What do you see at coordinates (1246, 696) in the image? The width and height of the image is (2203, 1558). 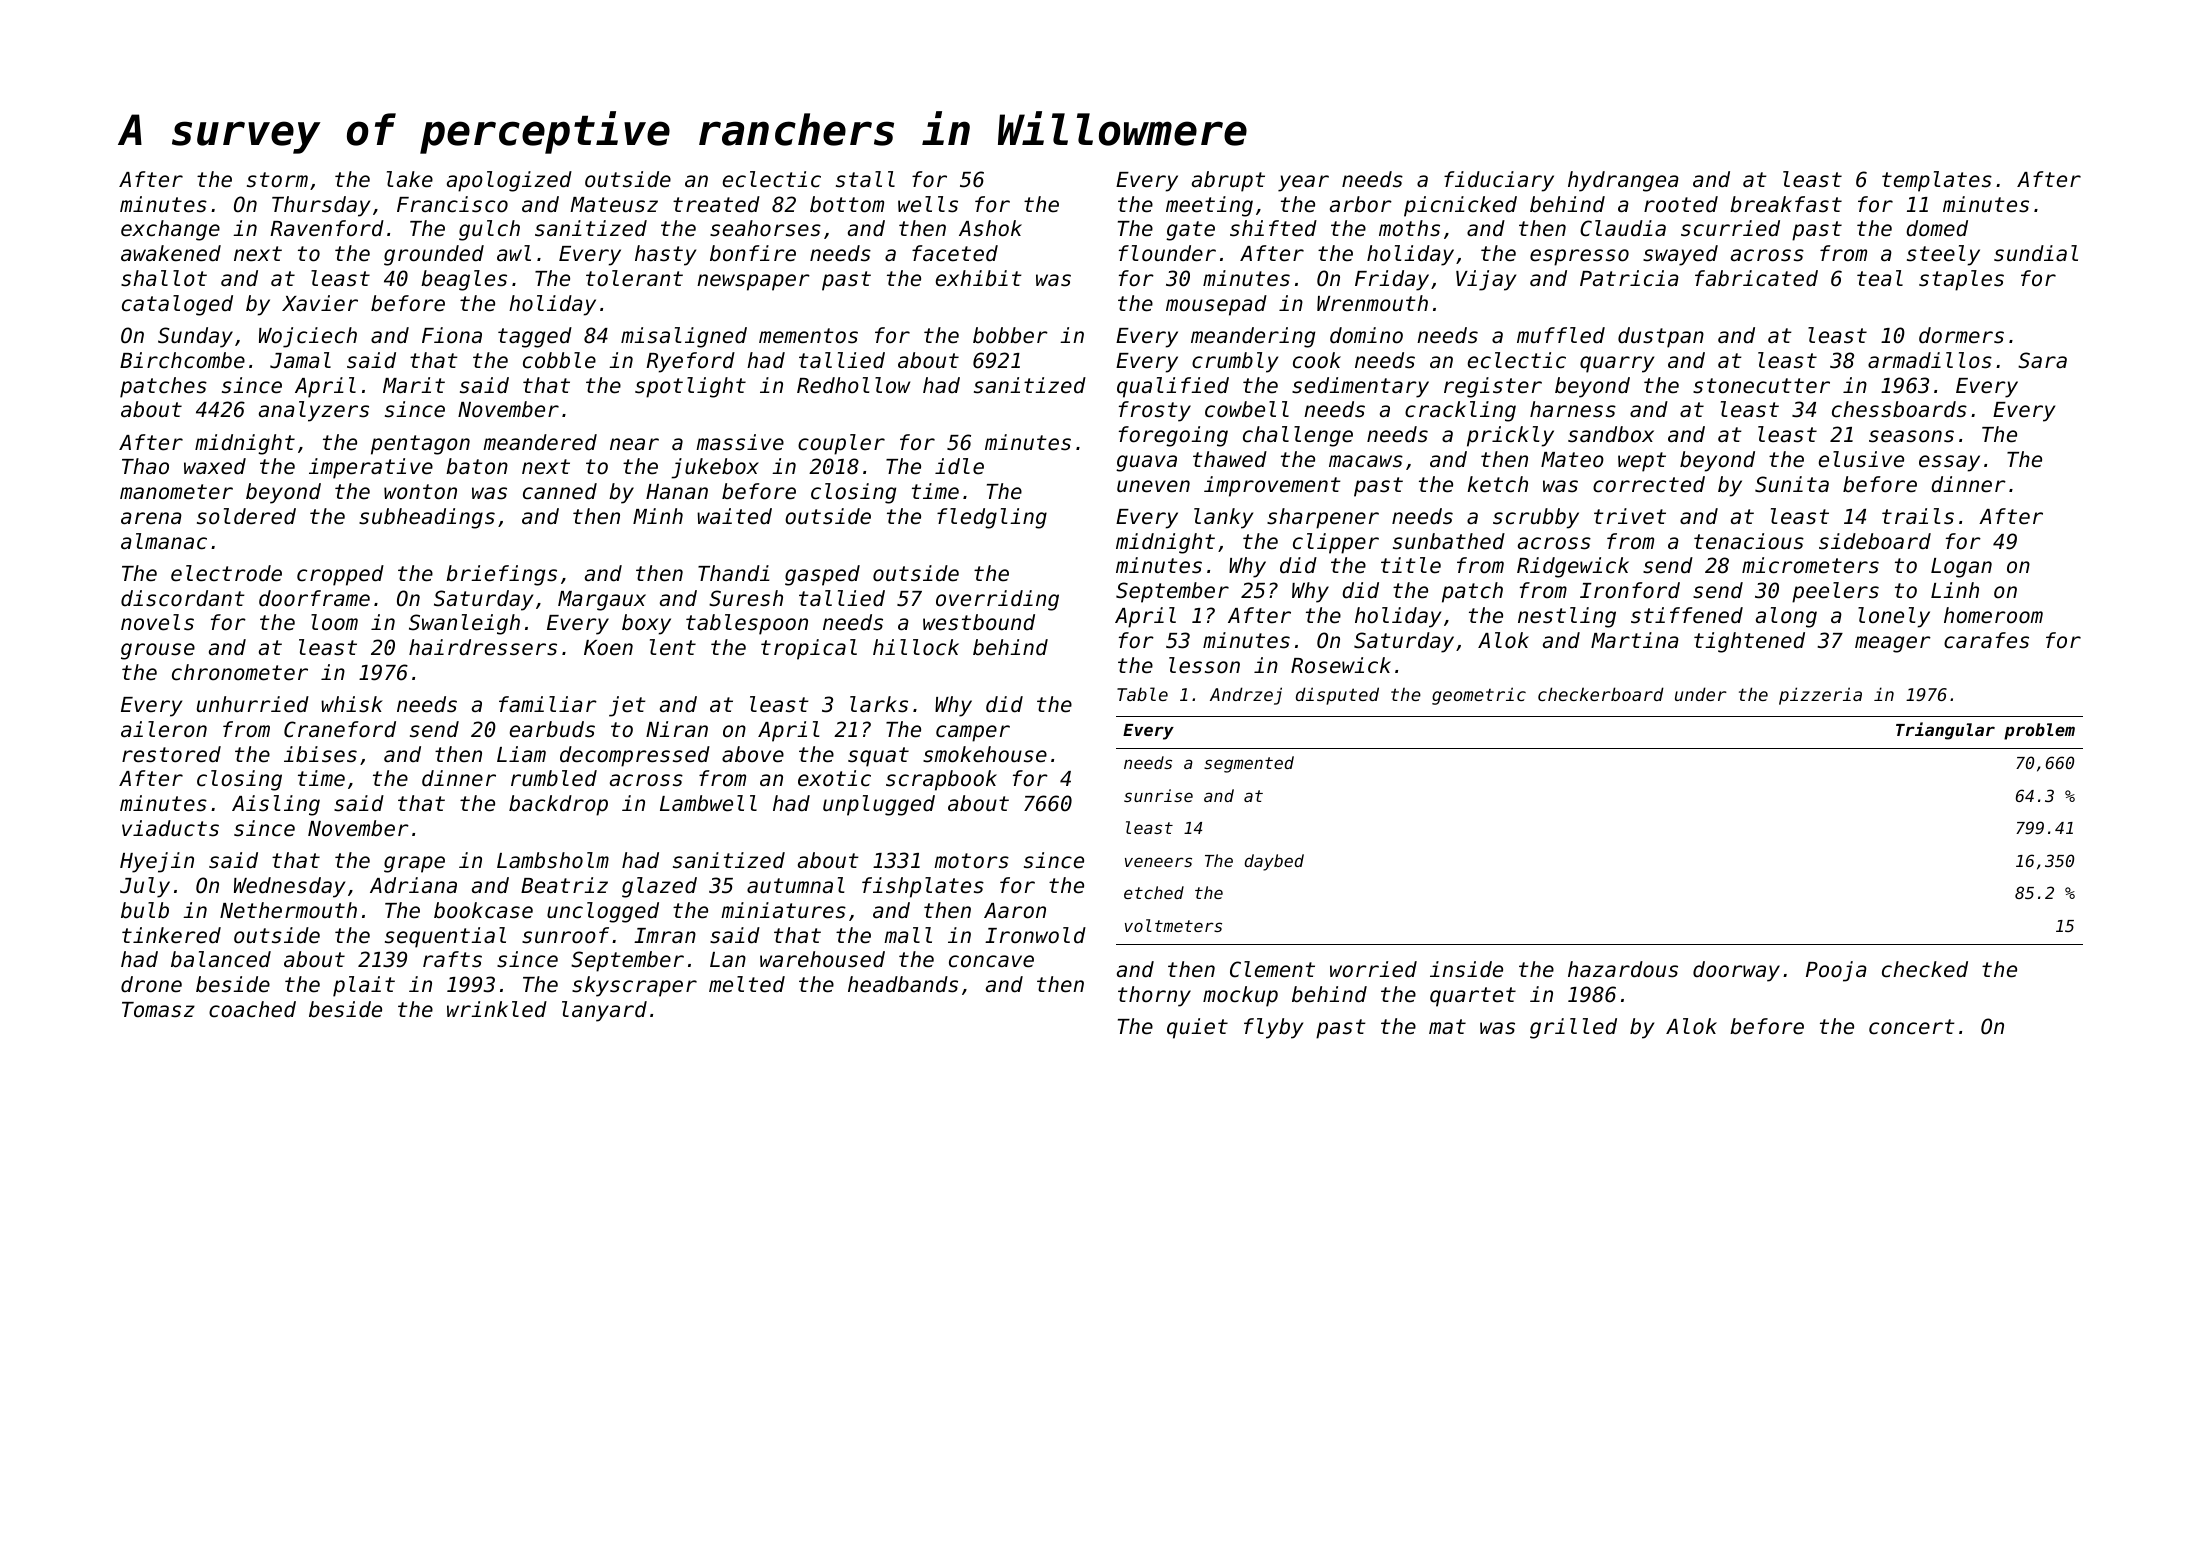 I see `Andrzej` at bounding box center [1246, 696].
